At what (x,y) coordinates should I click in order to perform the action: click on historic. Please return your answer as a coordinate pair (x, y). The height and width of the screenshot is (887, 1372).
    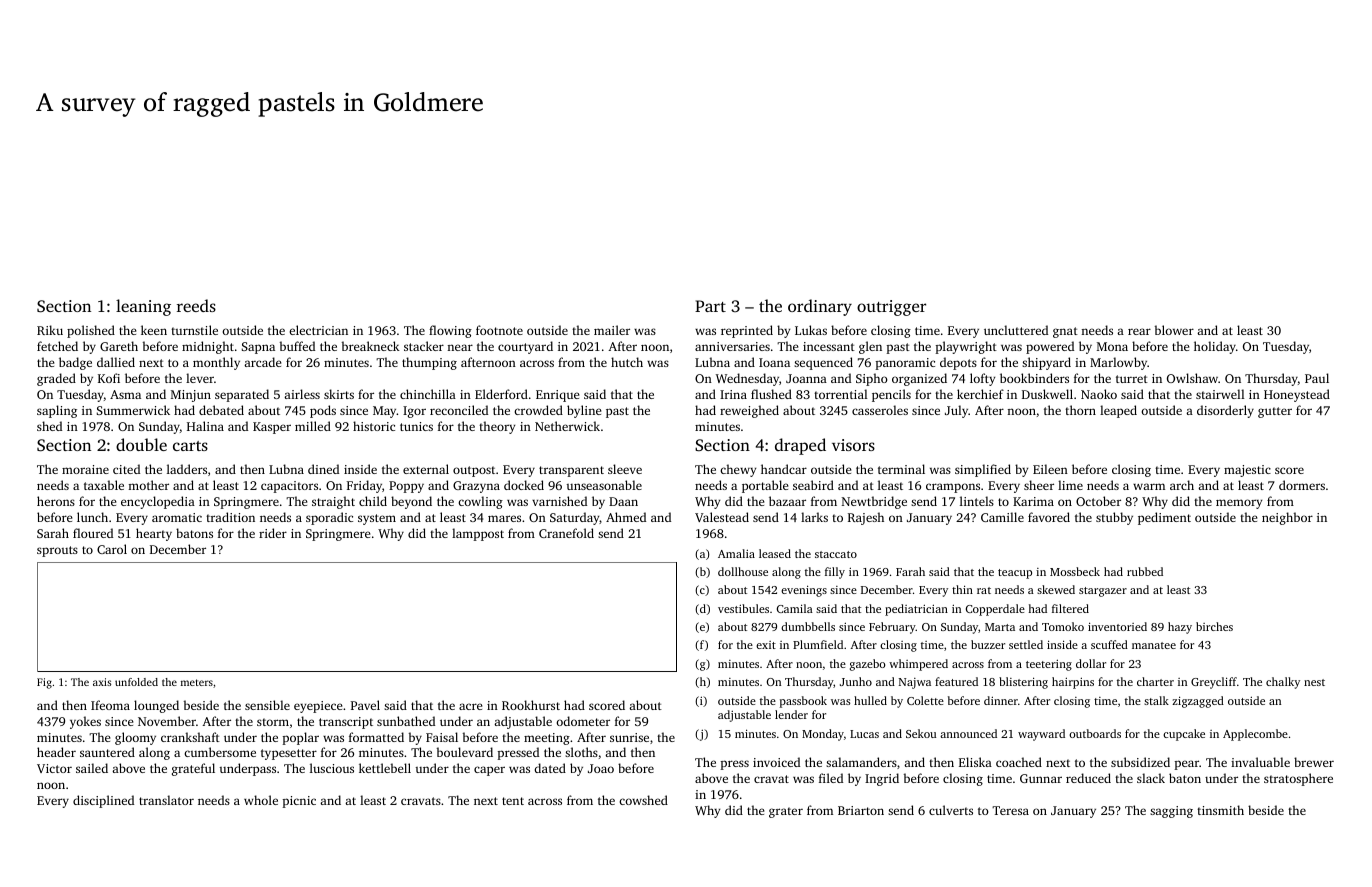
    Looking at the image, I should click on (374, 426).
